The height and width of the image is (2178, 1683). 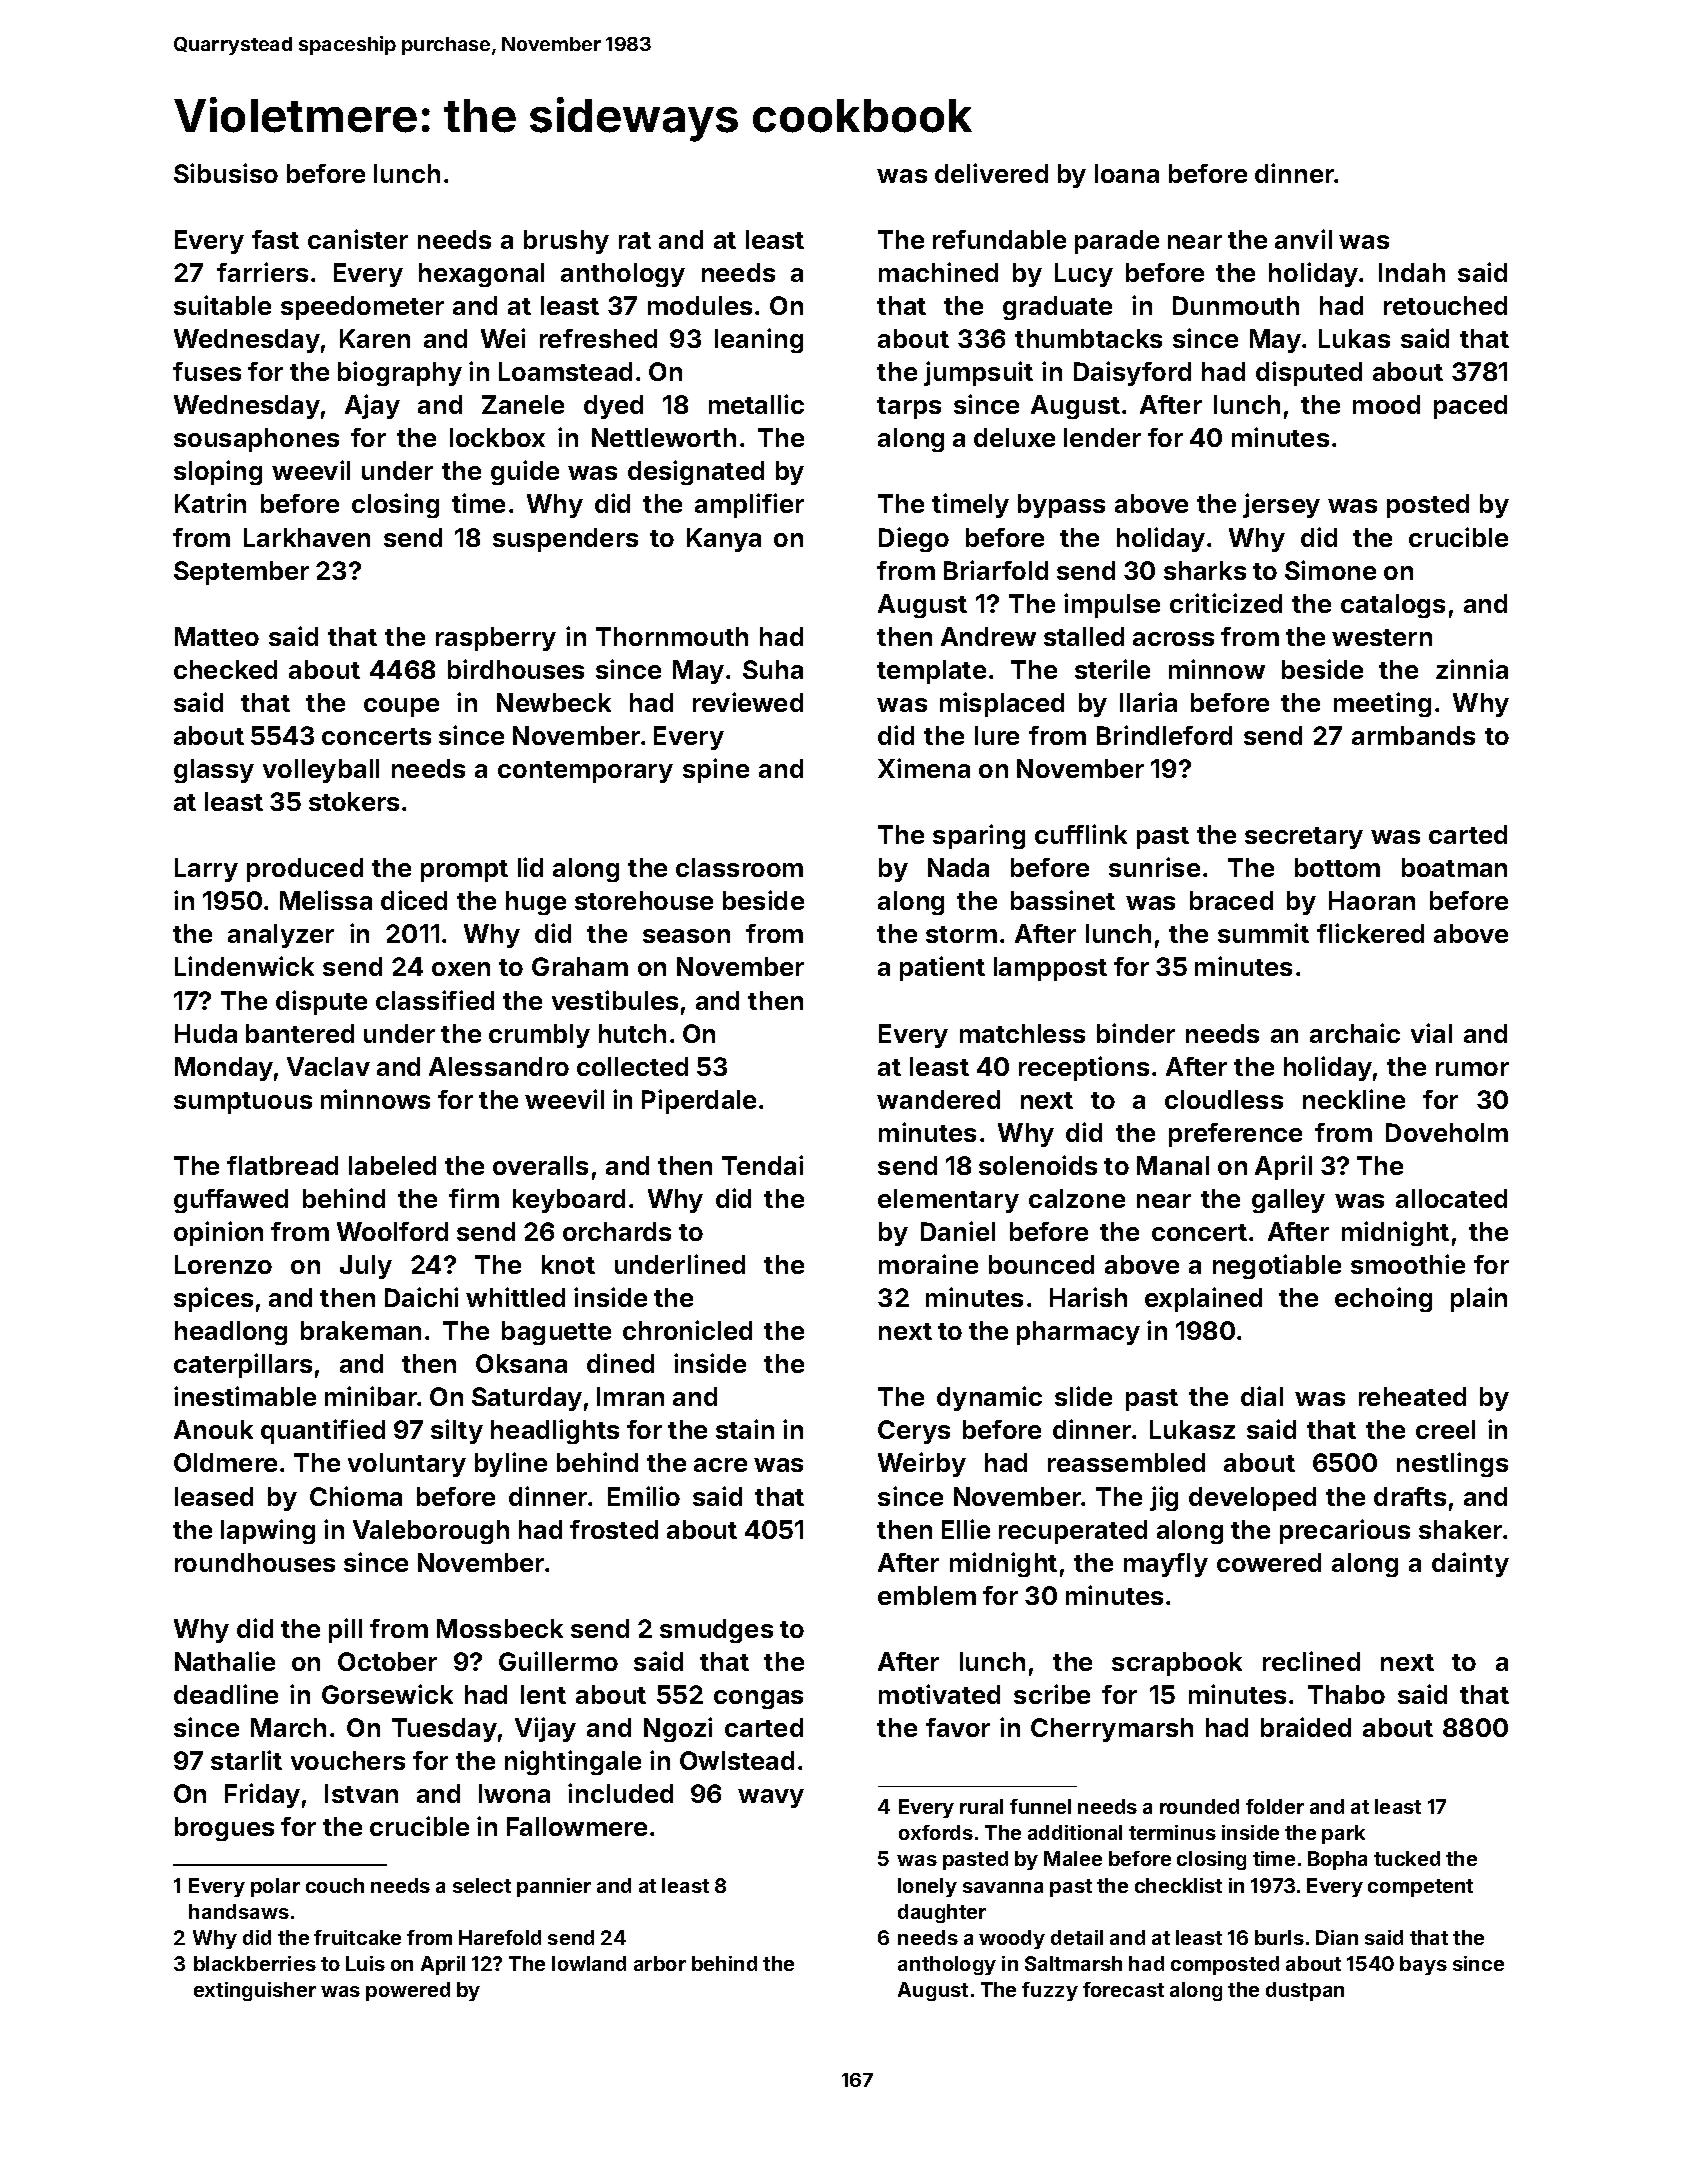 What do you see at coordinates (366, 1267) in the image?
I see `July` at bounding box center [366, 1267].
